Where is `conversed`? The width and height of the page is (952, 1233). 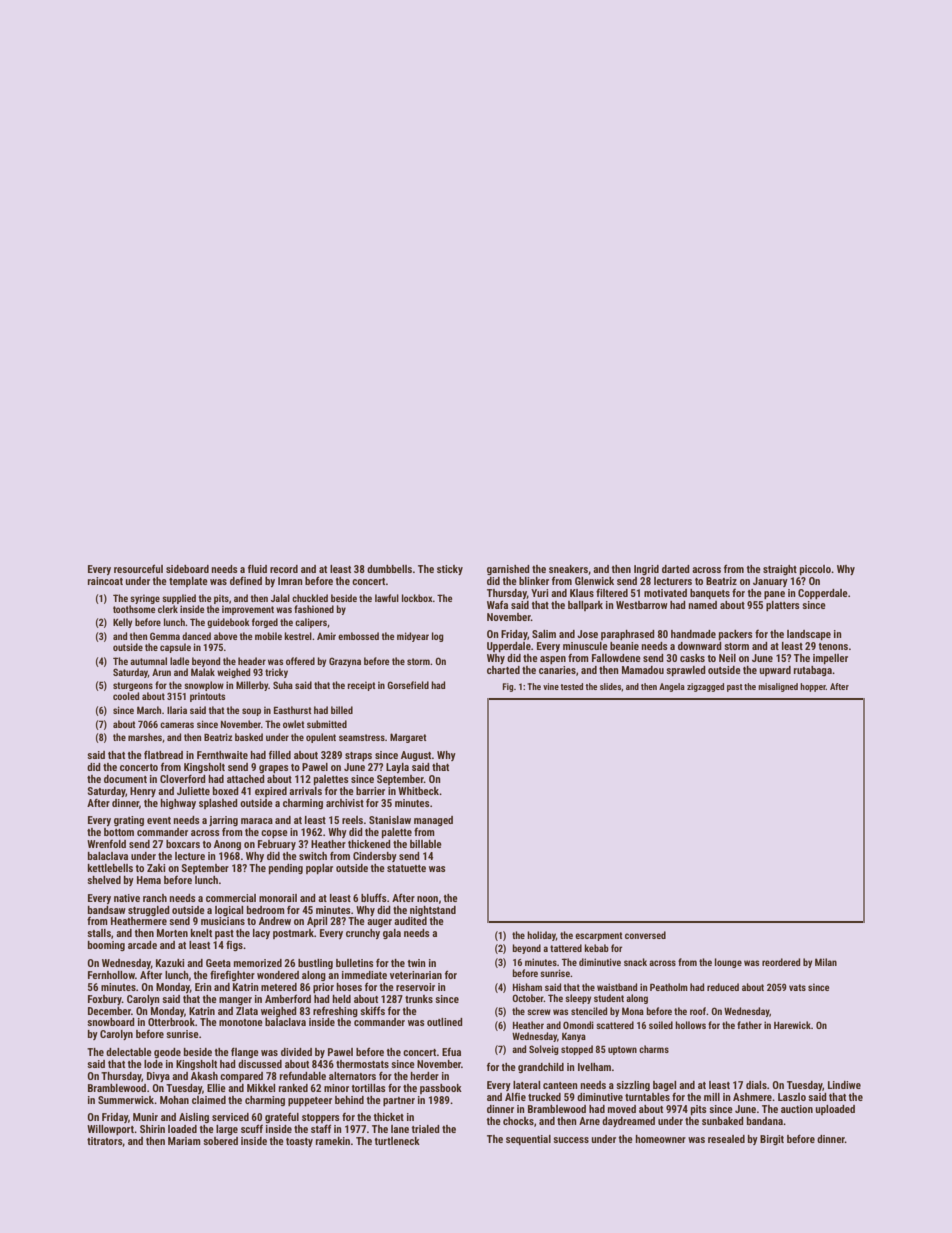
conversed is located at coordinates (645, 935).
